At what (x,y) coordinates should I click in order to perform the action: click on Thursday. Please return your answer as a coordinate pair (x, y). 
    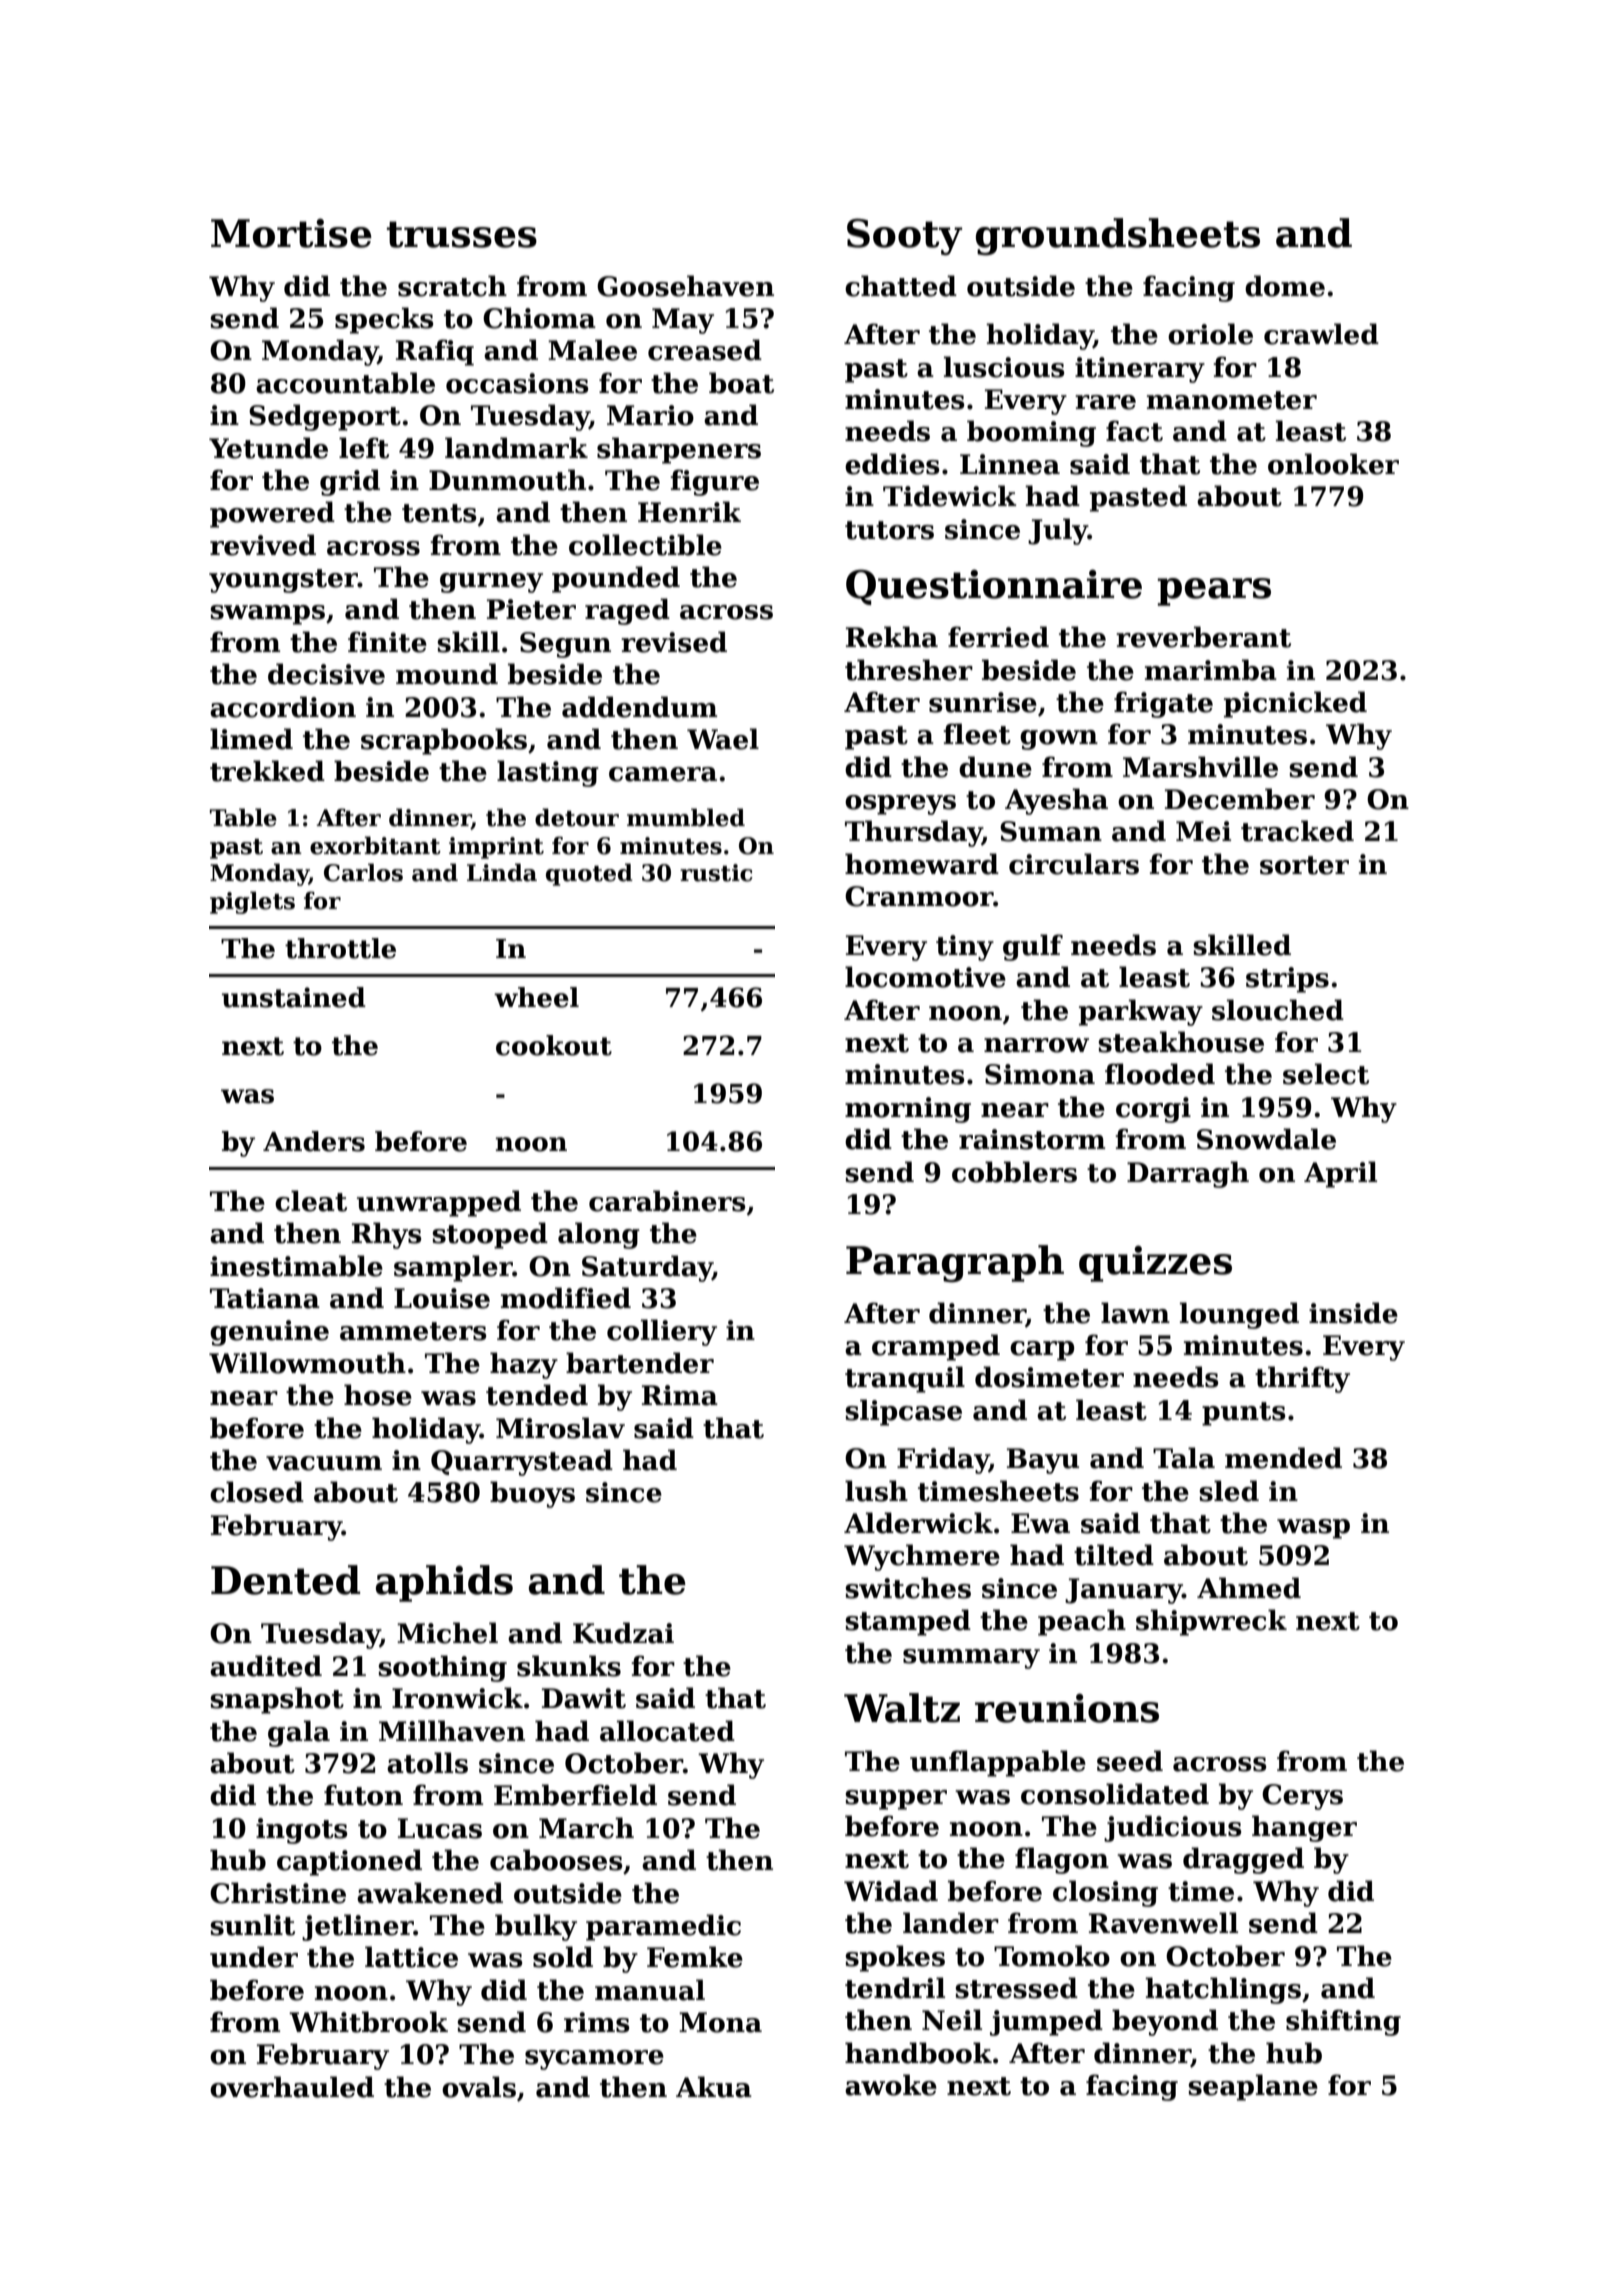
    Looking at the image, I should click on (913, 833).
